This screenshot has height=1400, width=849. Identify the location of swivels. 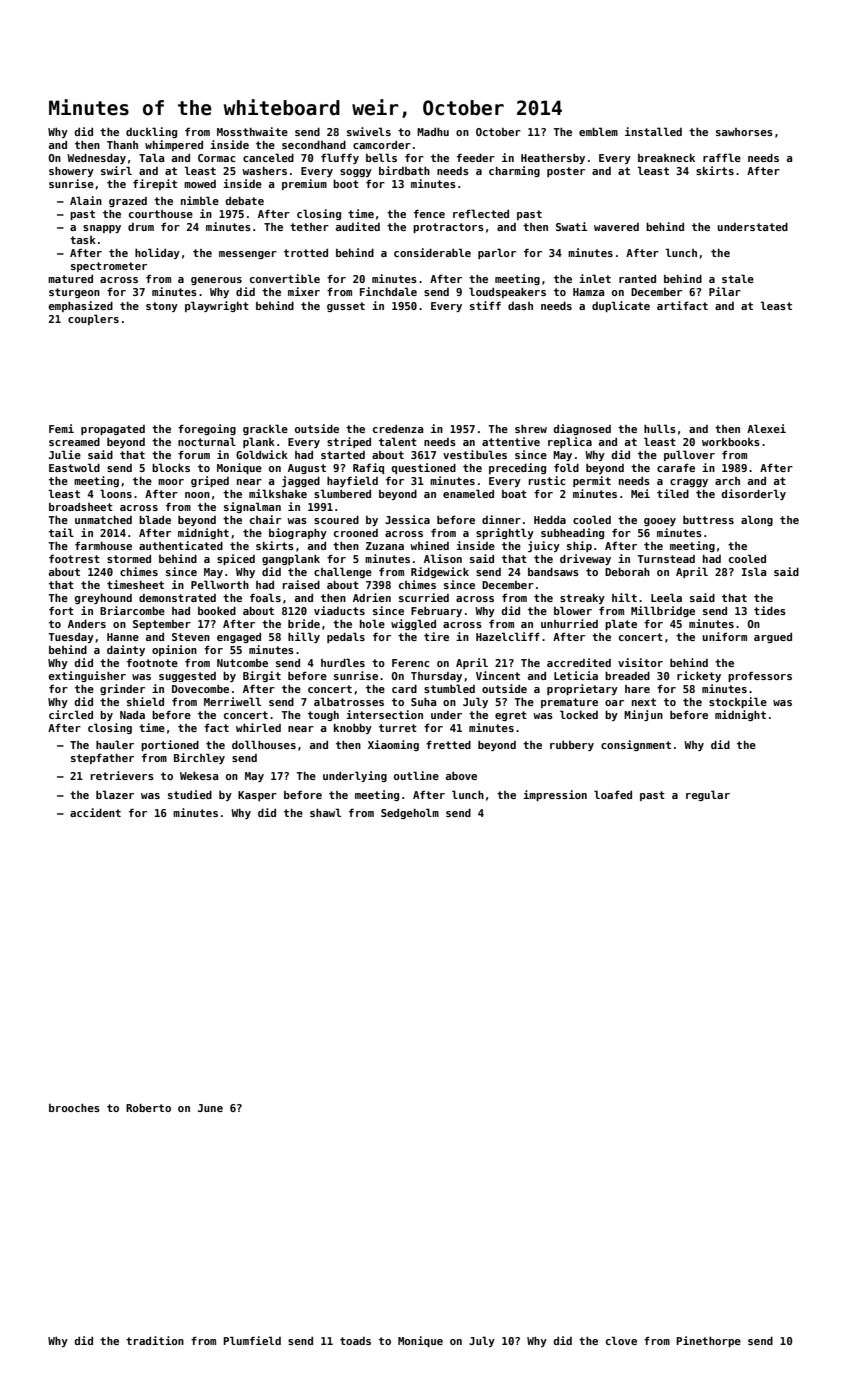
(369, 131).
